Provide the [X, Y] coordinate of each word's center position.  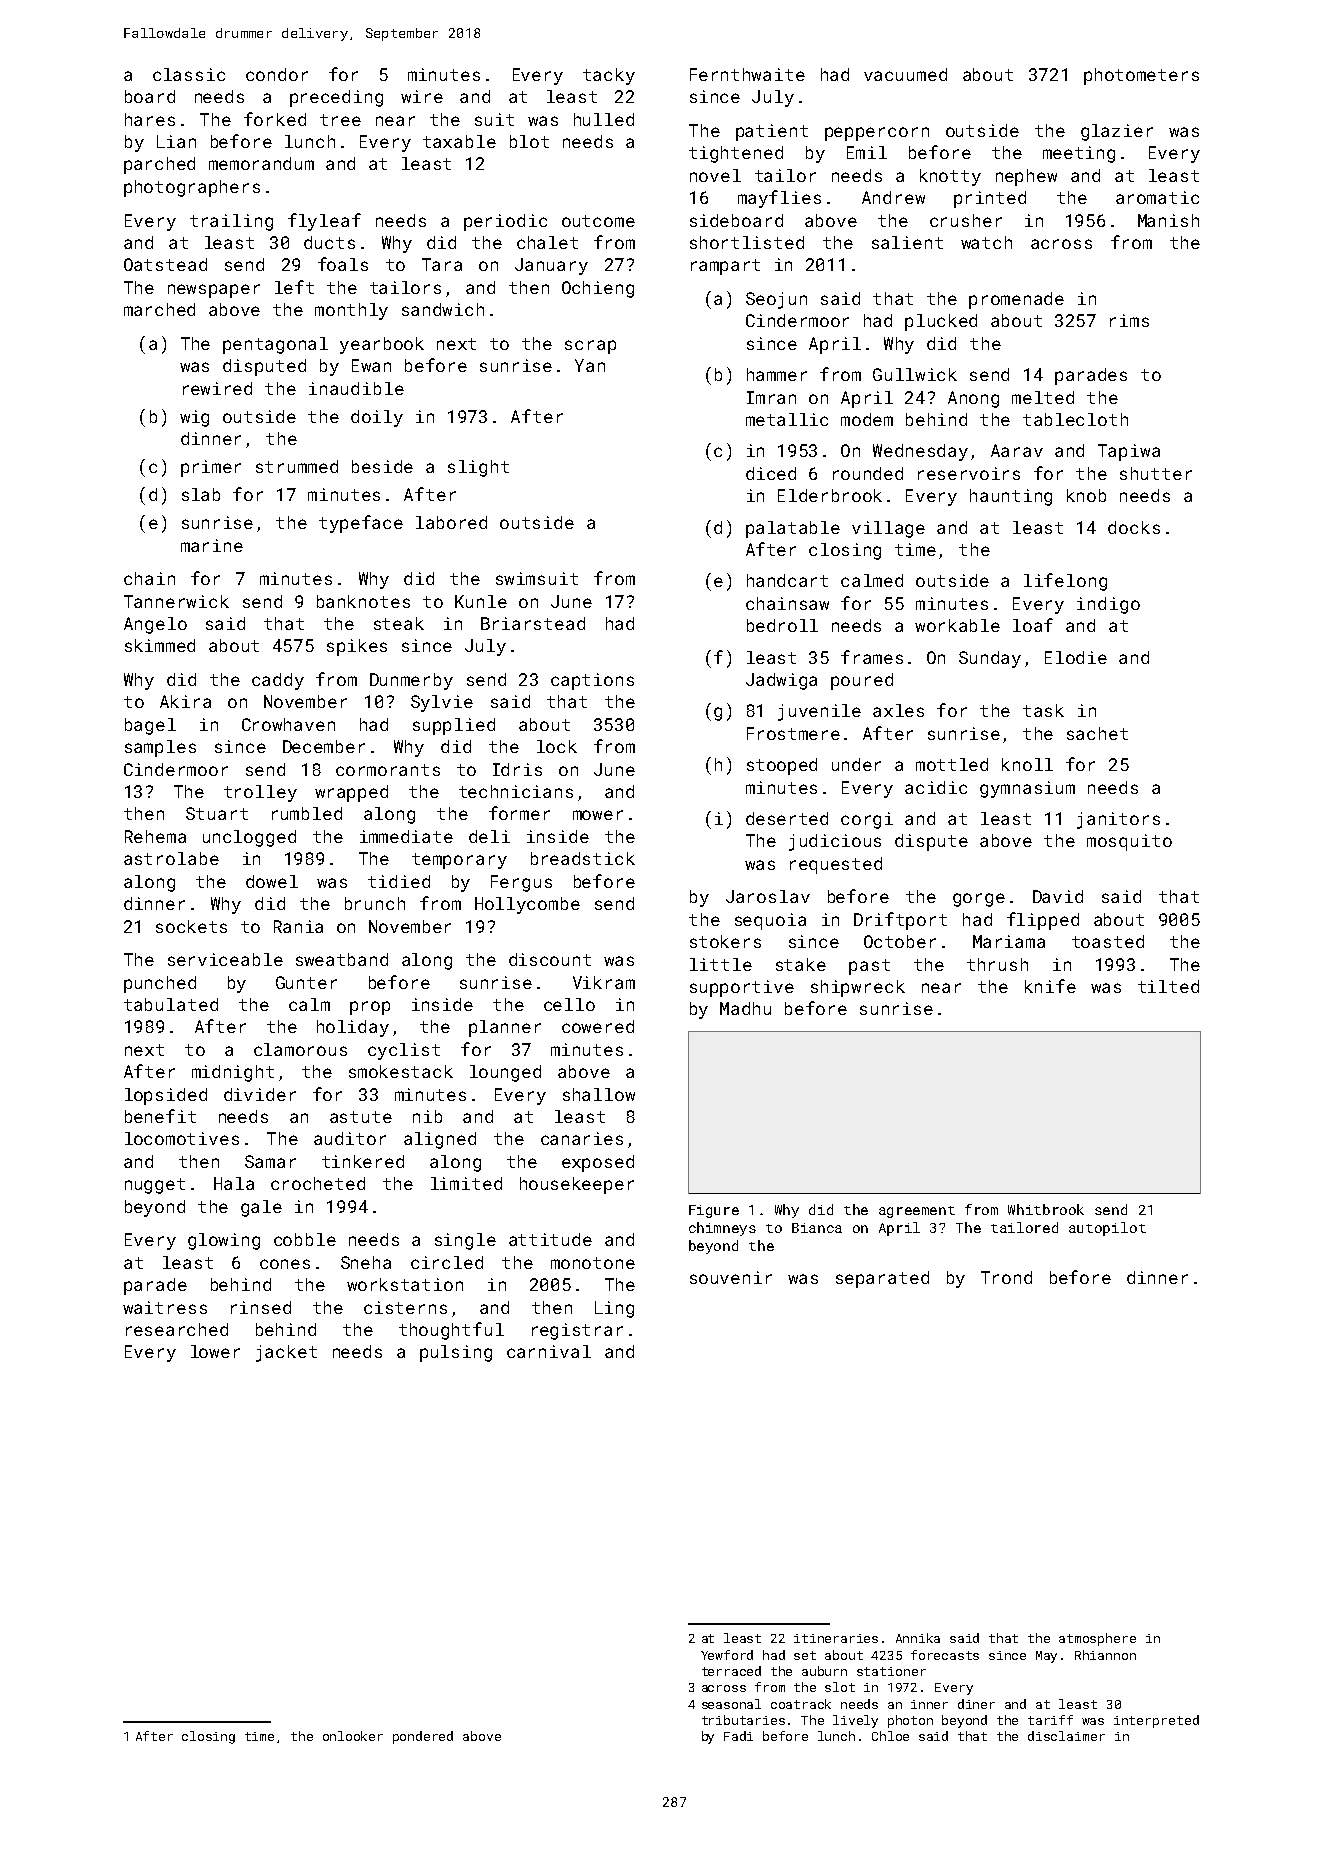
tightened [736, 154]
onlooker [353, 1736]
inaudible [356, 388]
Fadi [738, 1736]
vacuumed [905, 74]
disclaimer [1066, 1736]
